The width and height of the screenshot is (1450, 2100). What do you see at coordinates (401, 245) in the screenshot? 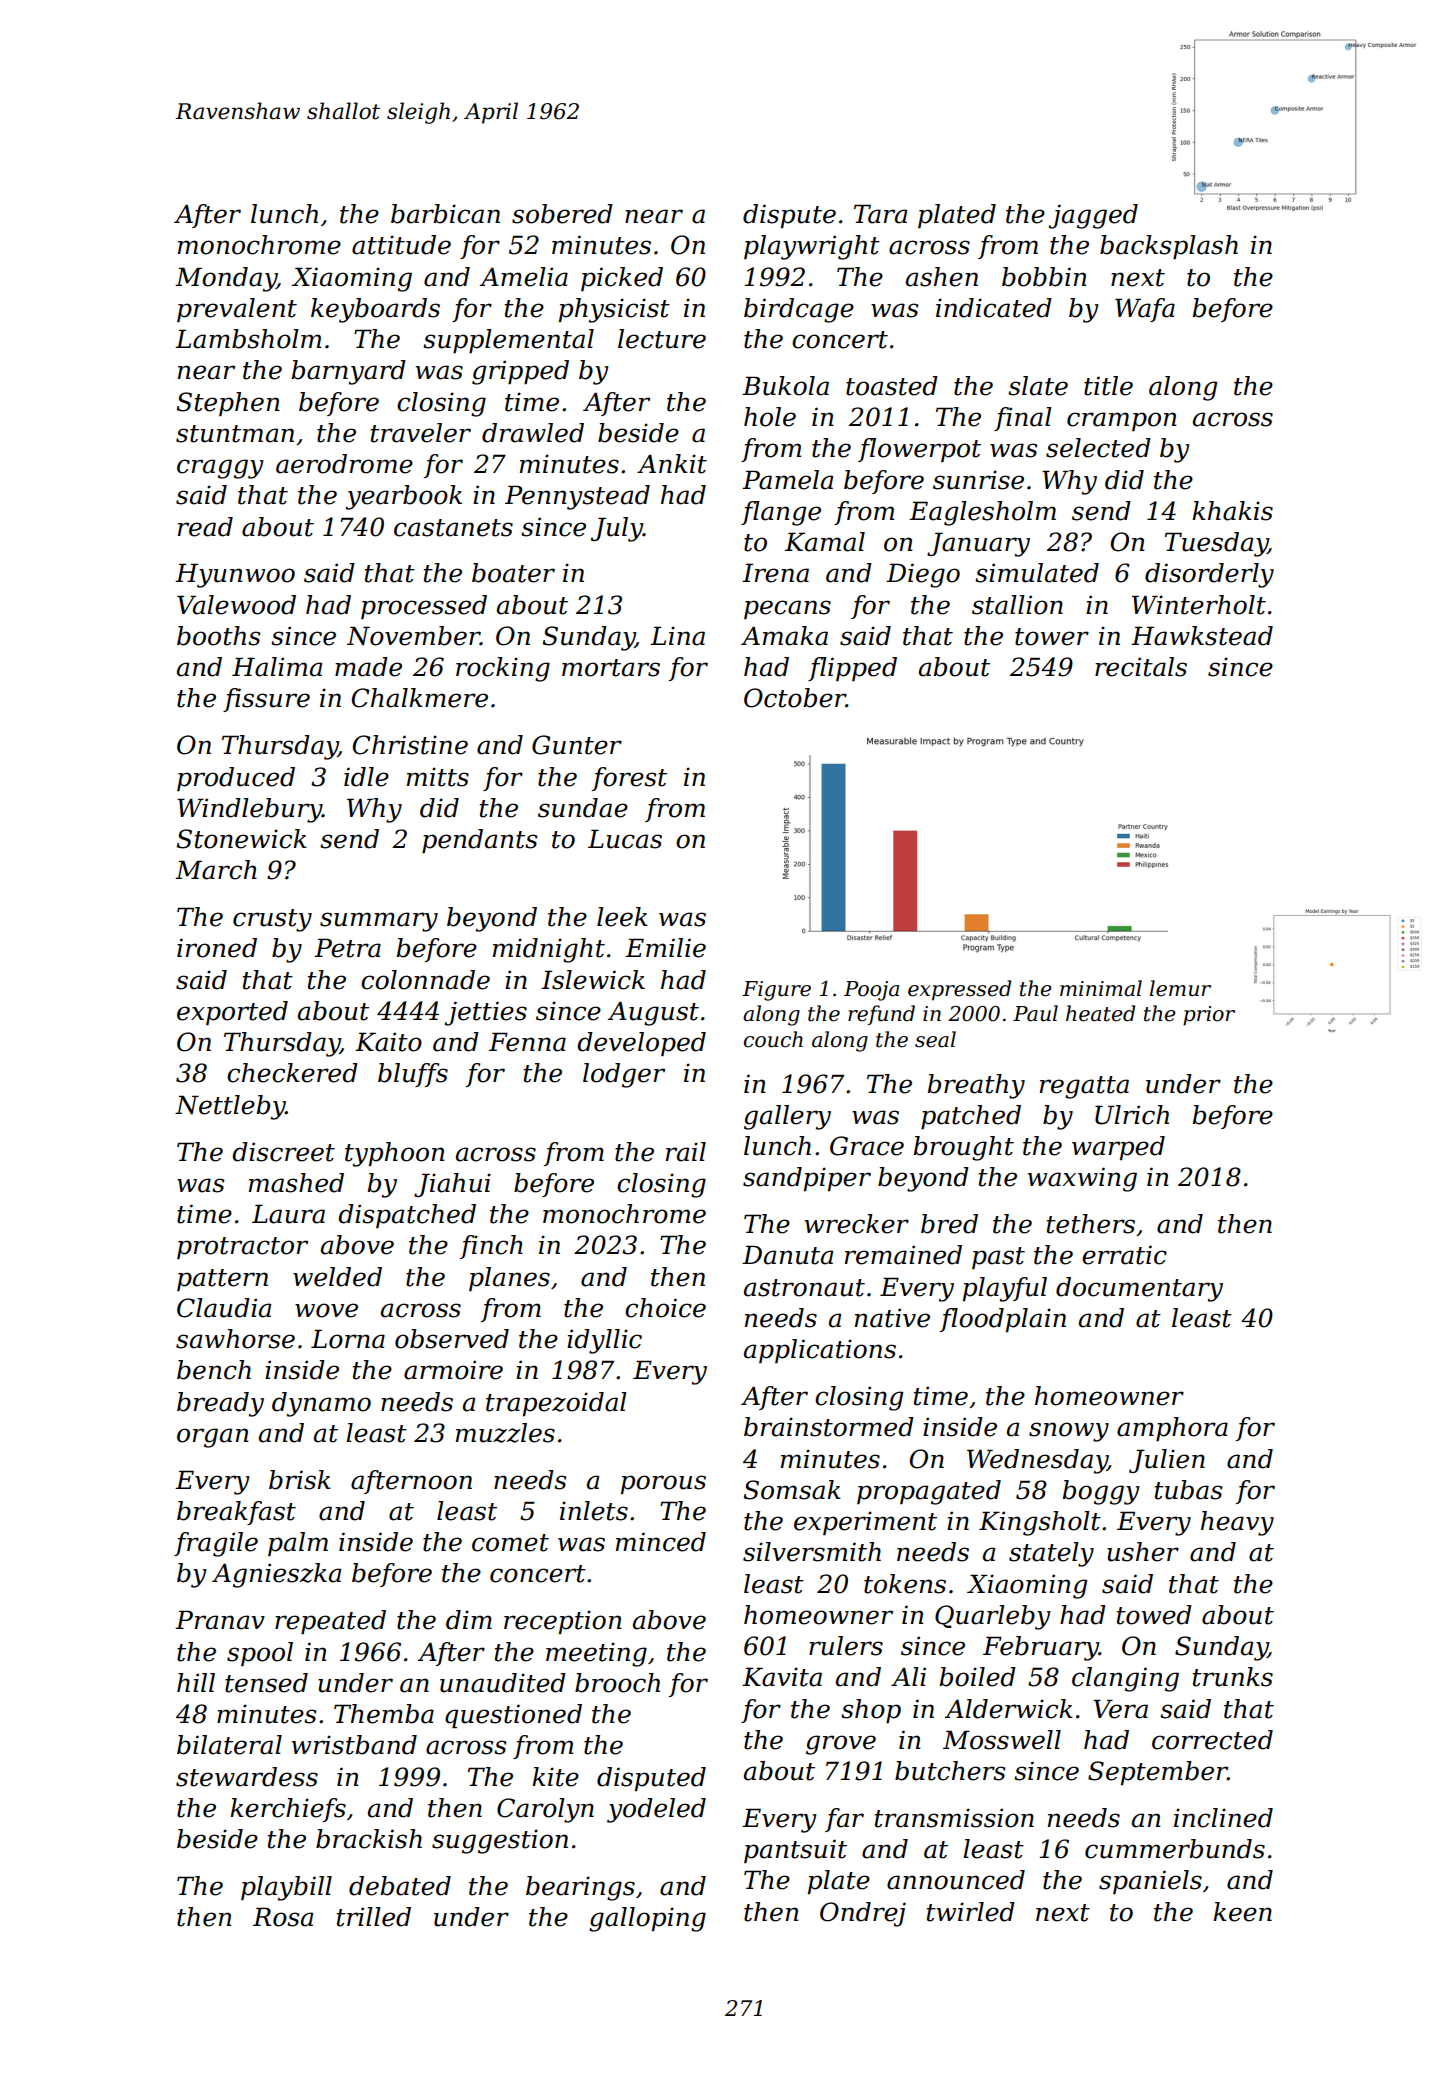
I see `attitude` at bounding box center [401, 245].
